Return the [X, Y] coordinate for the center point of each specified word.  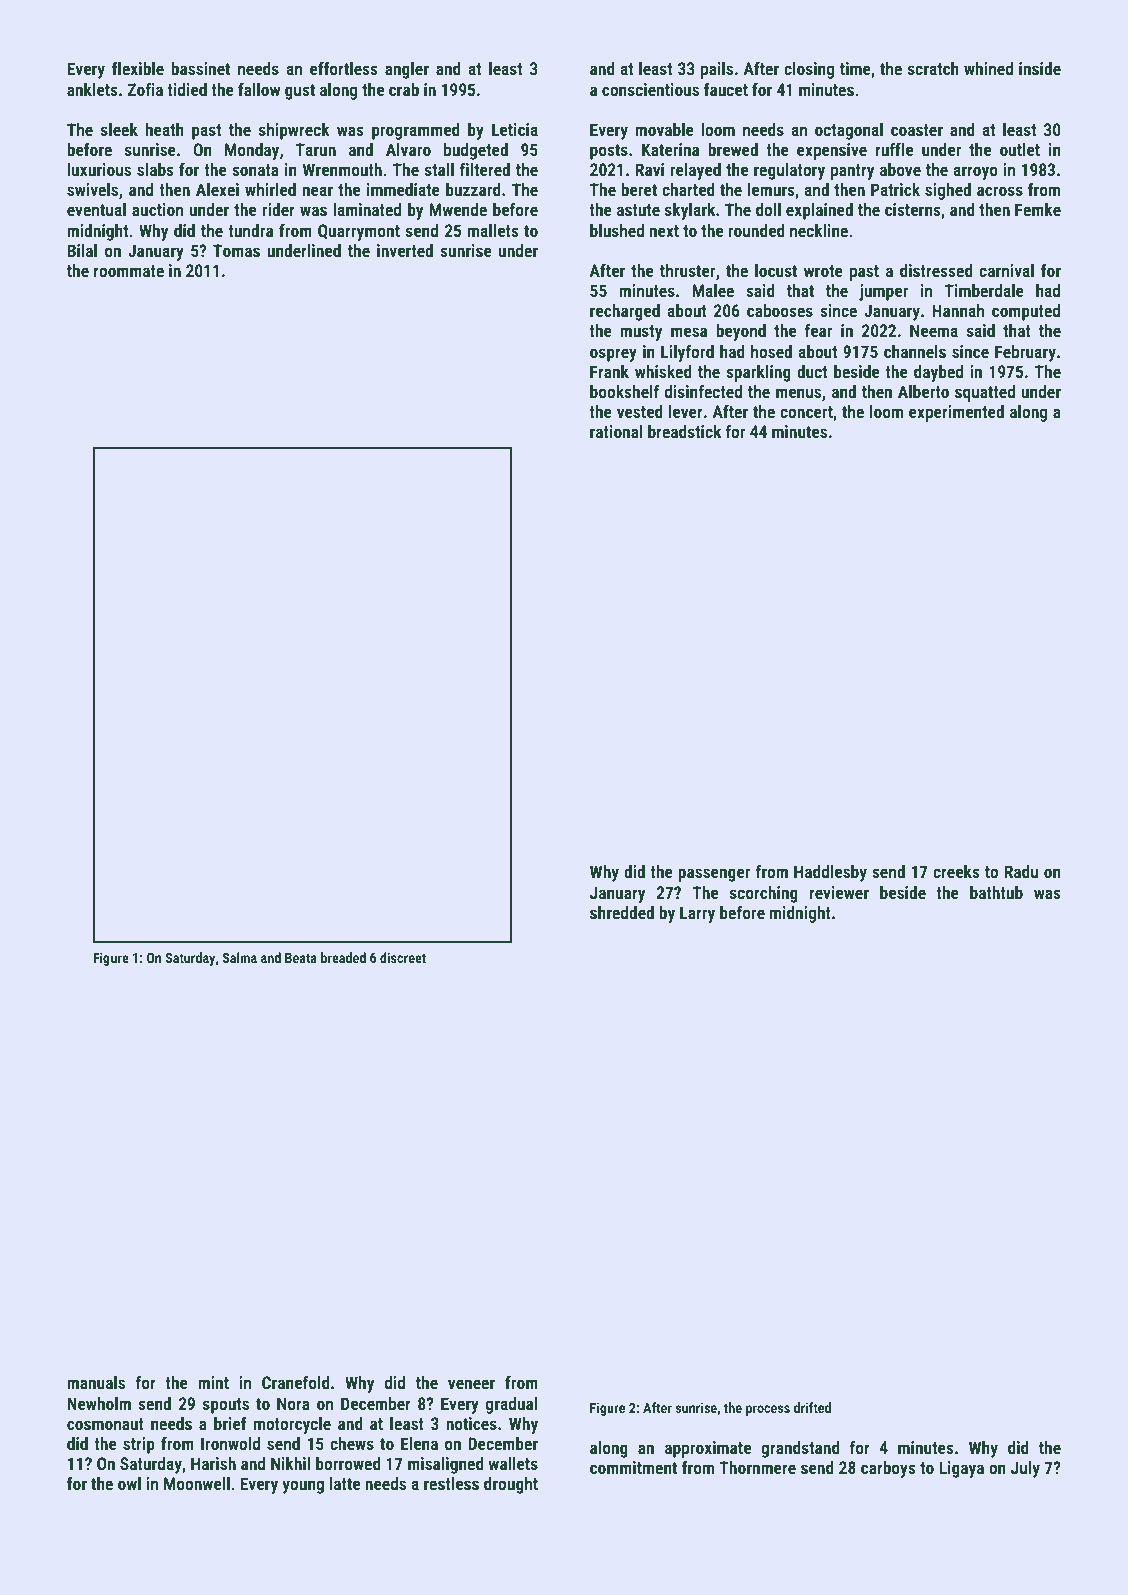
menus [798, 393]
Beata [301, 958]
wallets [513, 1463]
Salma [240, 957]
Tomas [236, 250]
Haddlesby [830, 873]
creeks [956, 871]
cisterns [913, 209]
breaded [343, 957]
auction [157, 209]
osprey [613, 355]
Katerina [670, 149]
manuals [96, 1382]
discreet [403, 957]
